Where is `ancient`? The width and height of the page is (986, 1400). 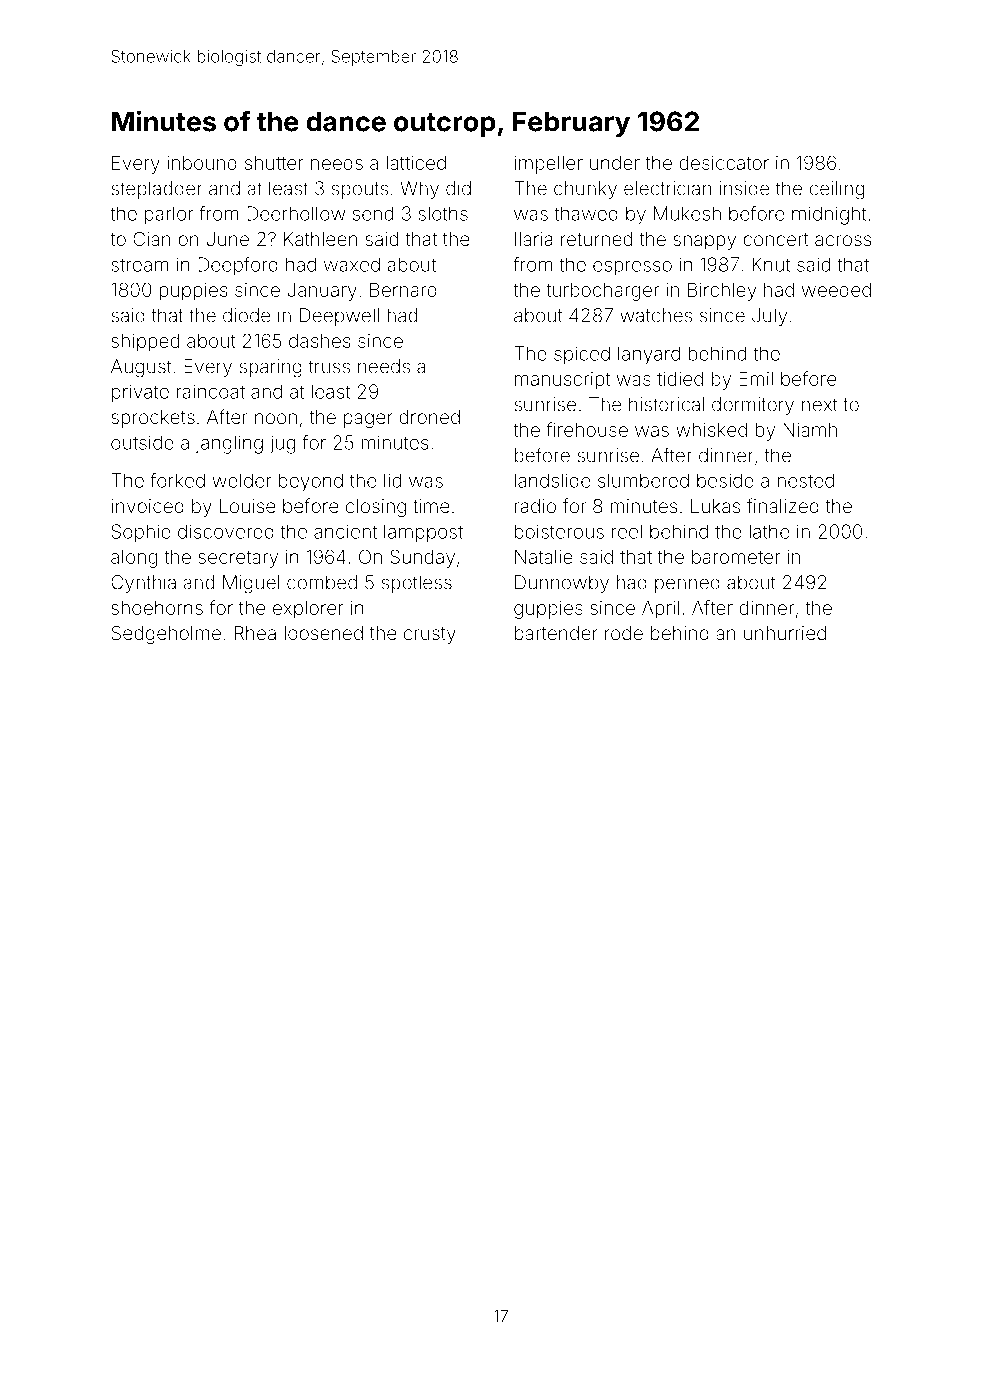 ancient is located at coordinates (345, 531).
